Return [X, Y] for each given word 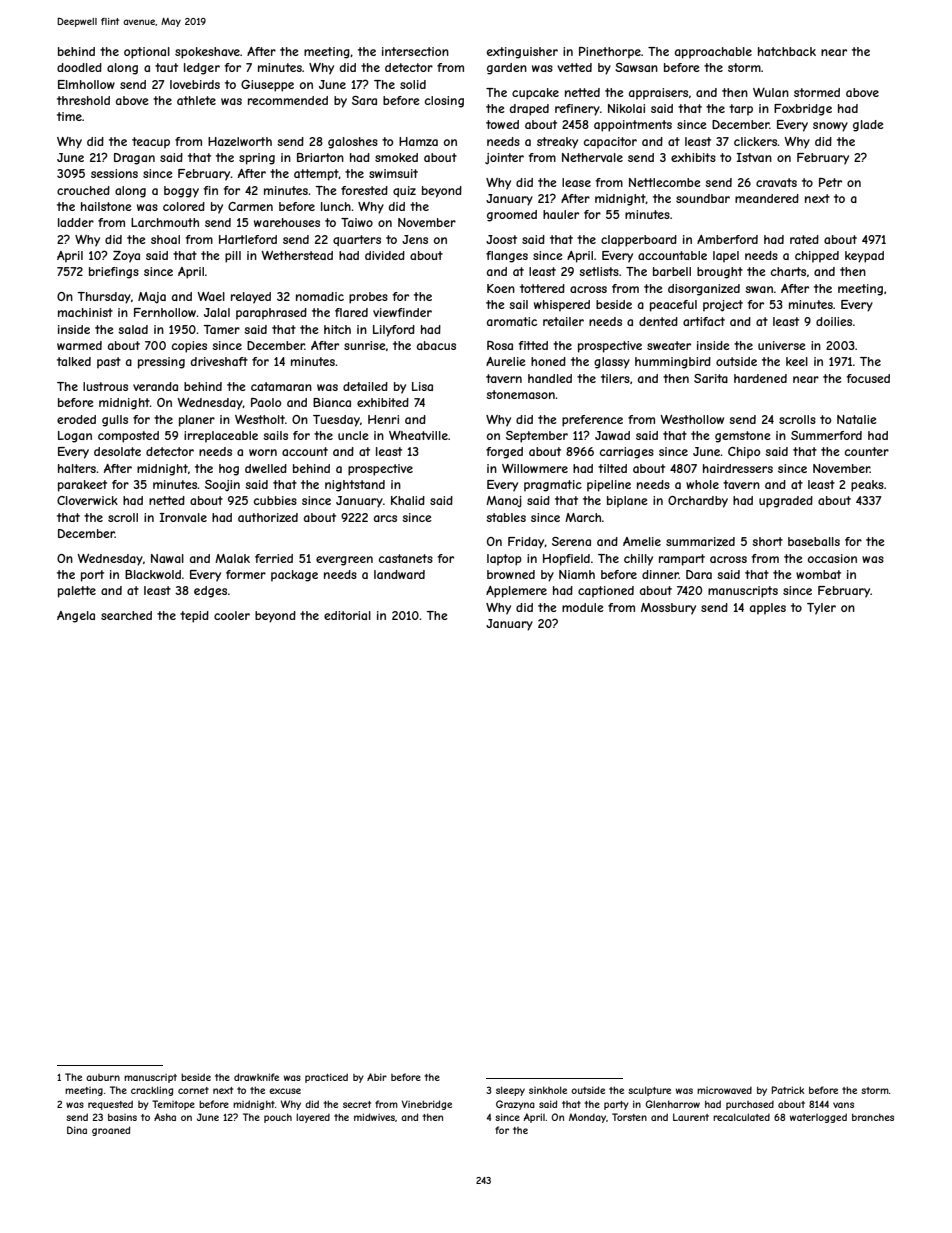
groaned [111, 1131]
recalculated [741, 1117]
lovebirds [195, 84]
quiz [404, 191]
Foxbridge [803, 110]
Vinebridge [427, 1105]
